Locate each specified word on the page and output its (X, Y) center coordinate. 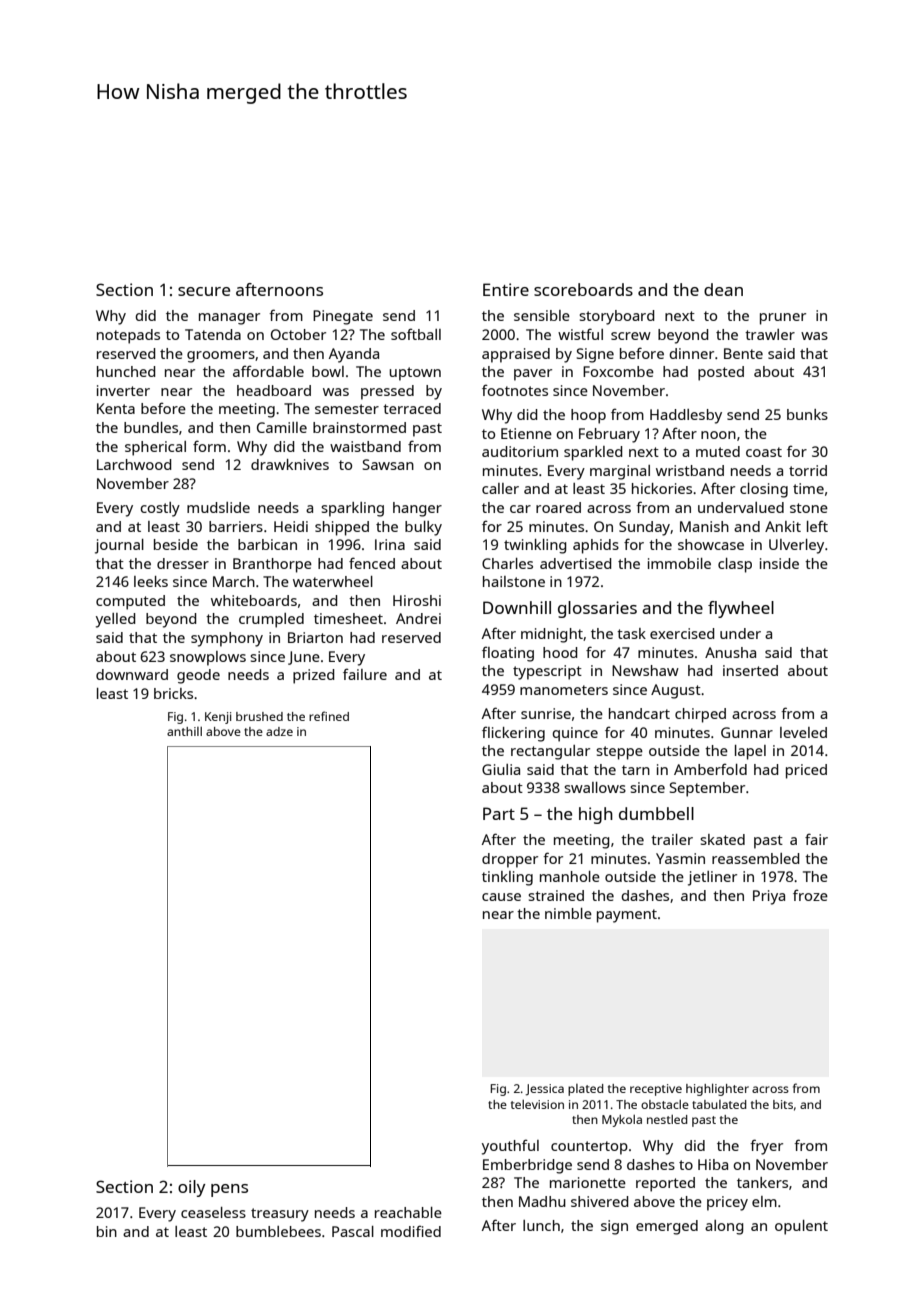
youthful (510, 1147)
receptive (656, 1090)
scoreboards (583, 289)
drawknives (290, 464)
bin (107, 1231)
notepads (128, 336)
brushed (259, 716)
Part (499, 813)
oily (192, 1188)
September (707, 789)
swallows (595, 787)
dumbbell (656, 813)
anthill (184, 731)
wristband (690, 470)
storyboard (616, 317)
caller (500, 488)
